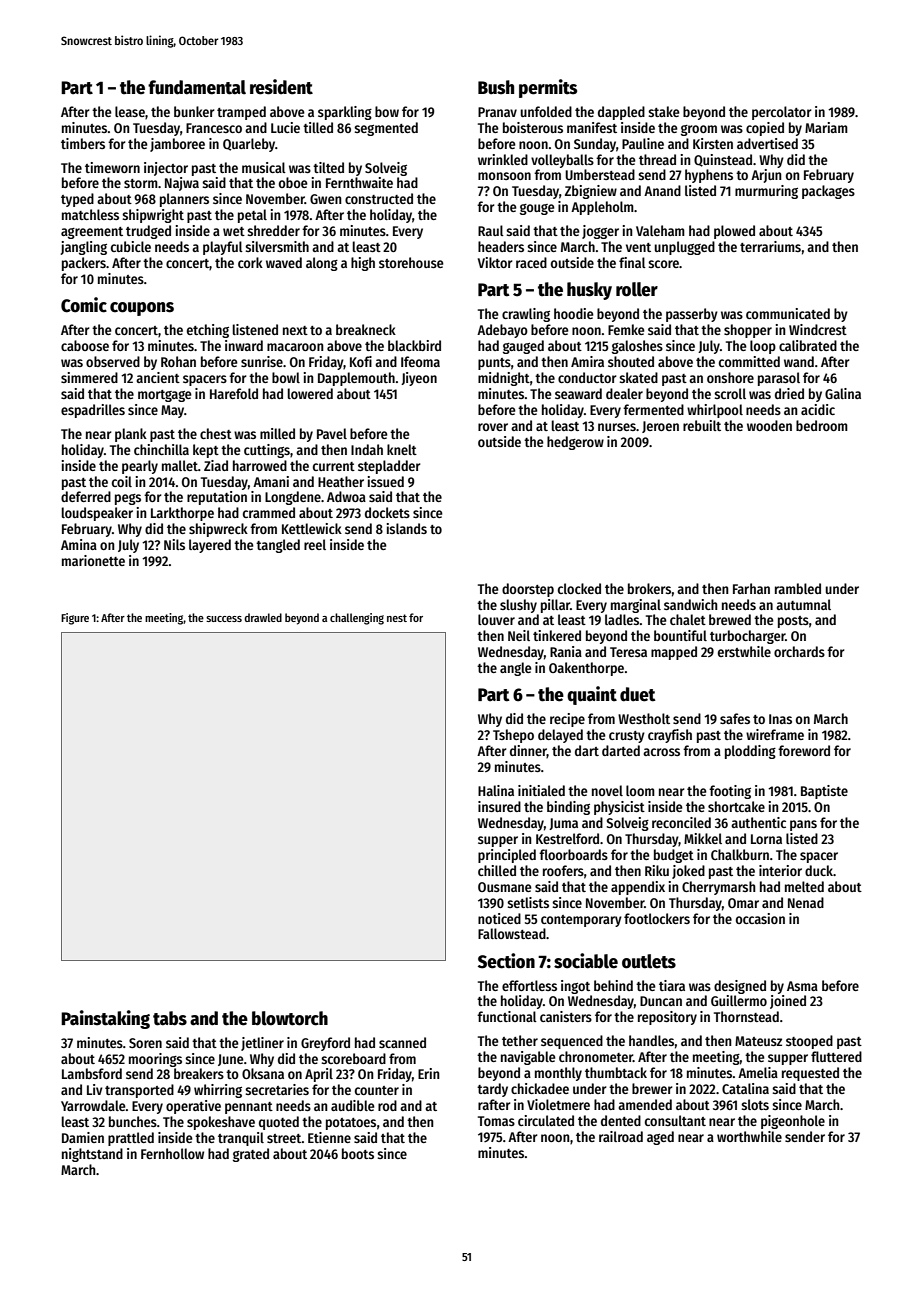 The image size is (924, 1308). What do you see at coordinates (386, 129) in the image?
I see `segmented` at bounding box center [386, 129].
